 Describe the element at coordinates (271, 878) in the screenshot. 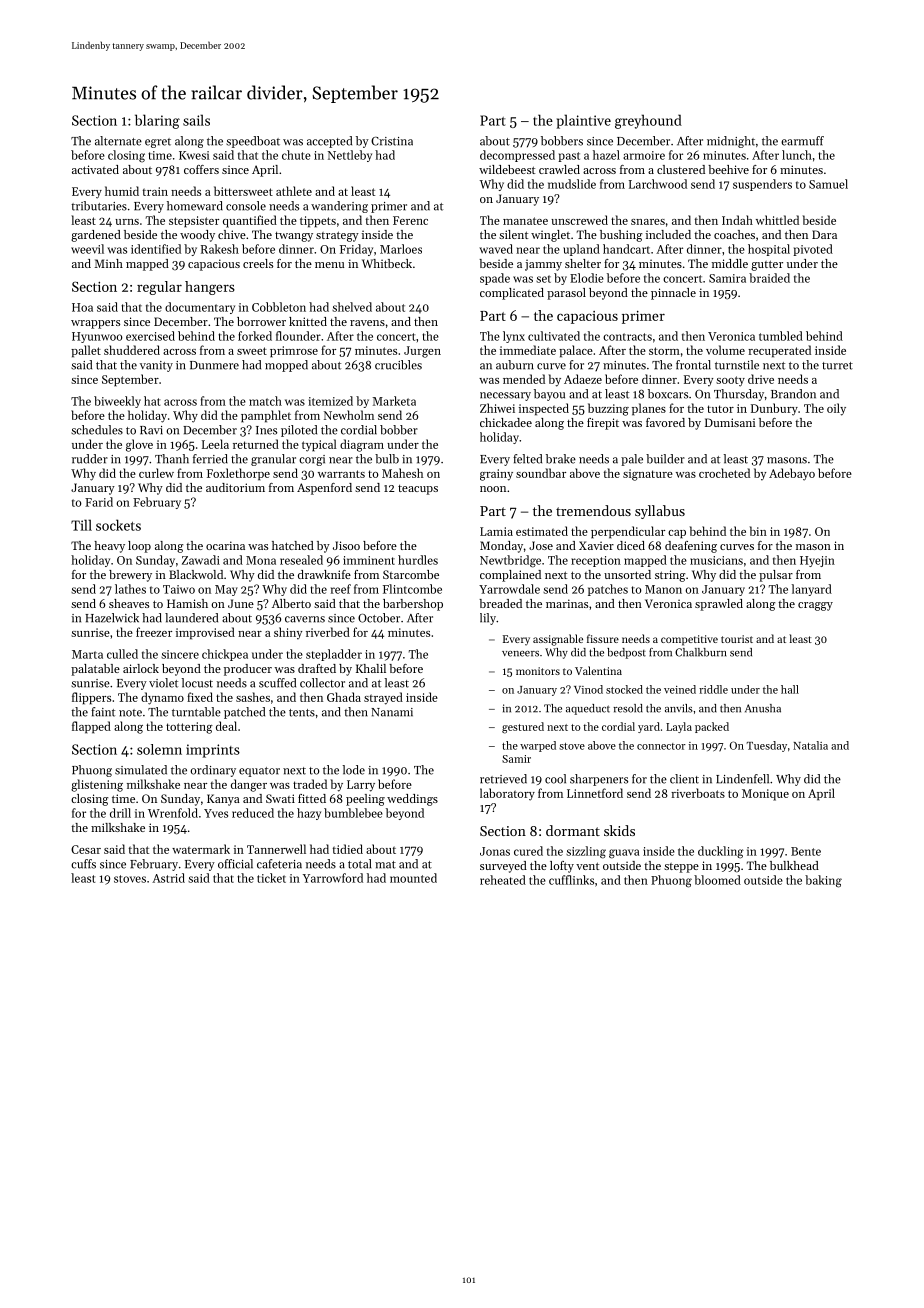

I see `ticket` at that location.
